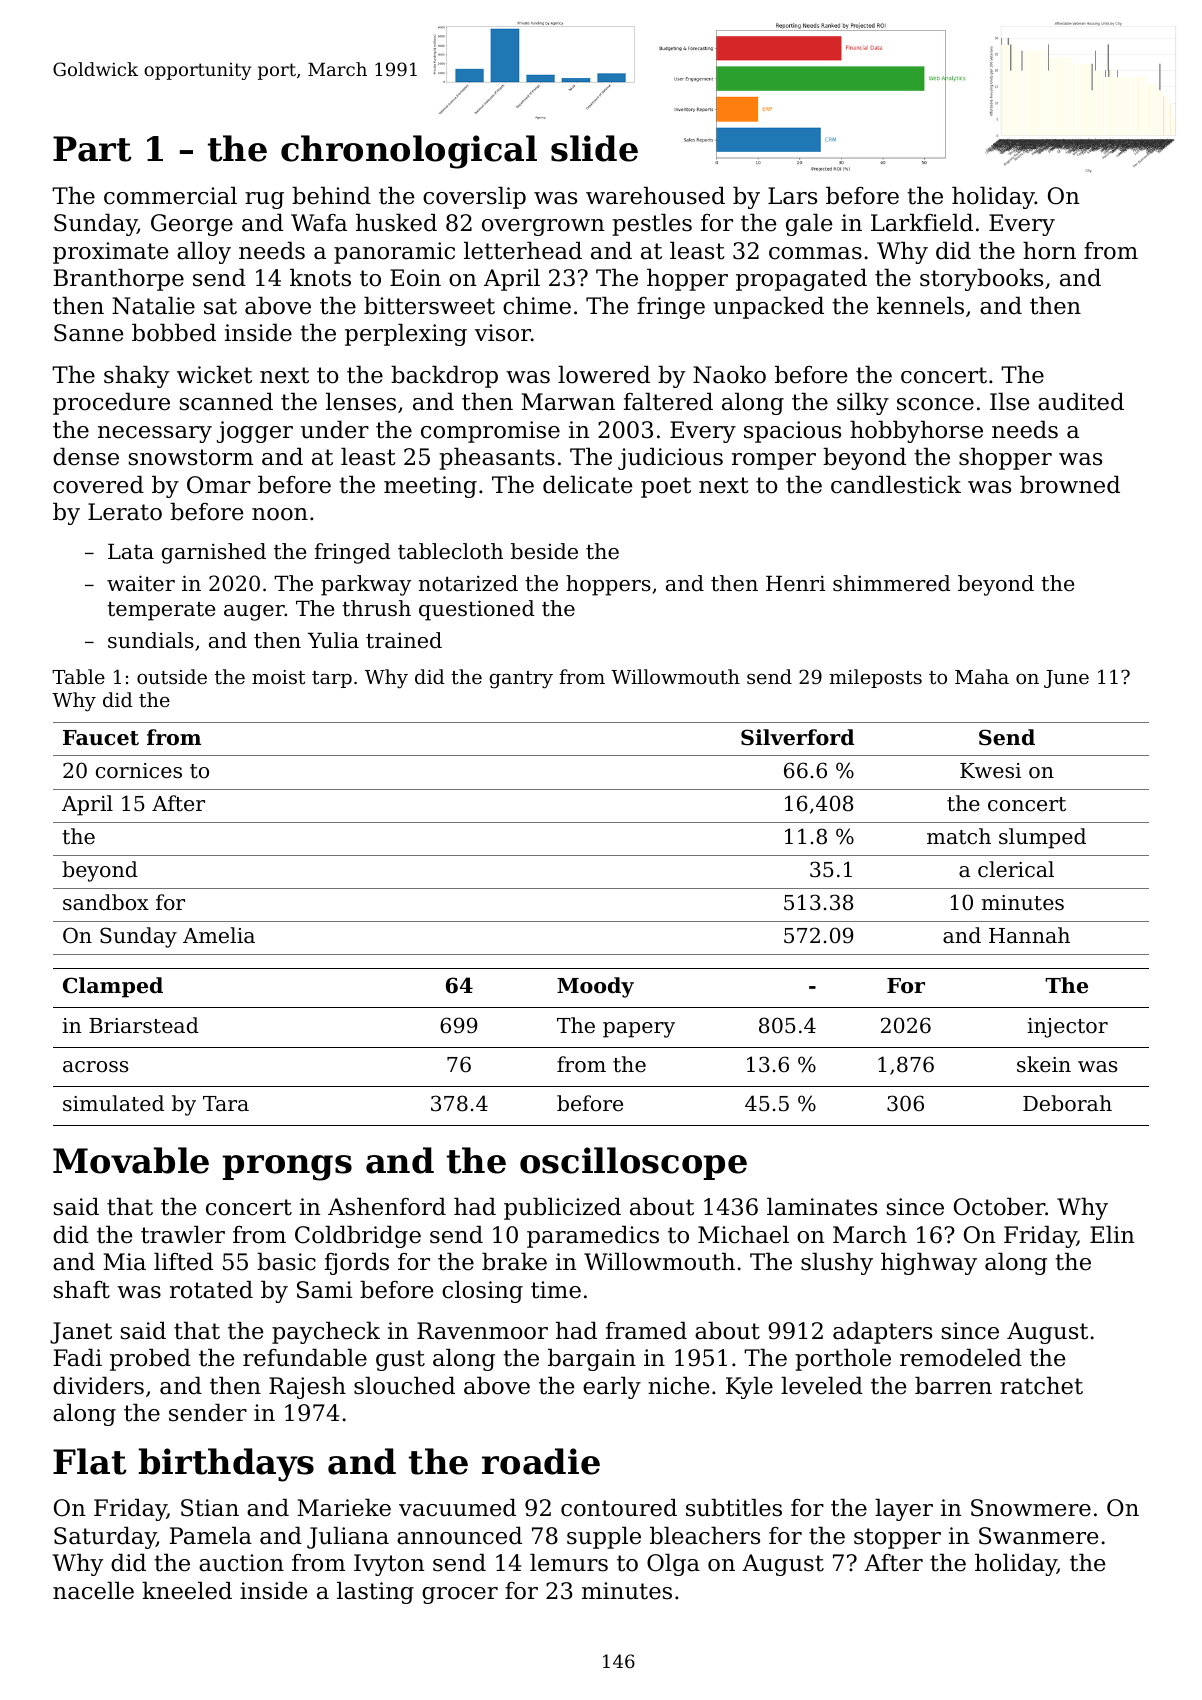  What do you see at coordinates (1029, 935) in the image?
I see `Hannah` at bounding box center [1029, 935].
